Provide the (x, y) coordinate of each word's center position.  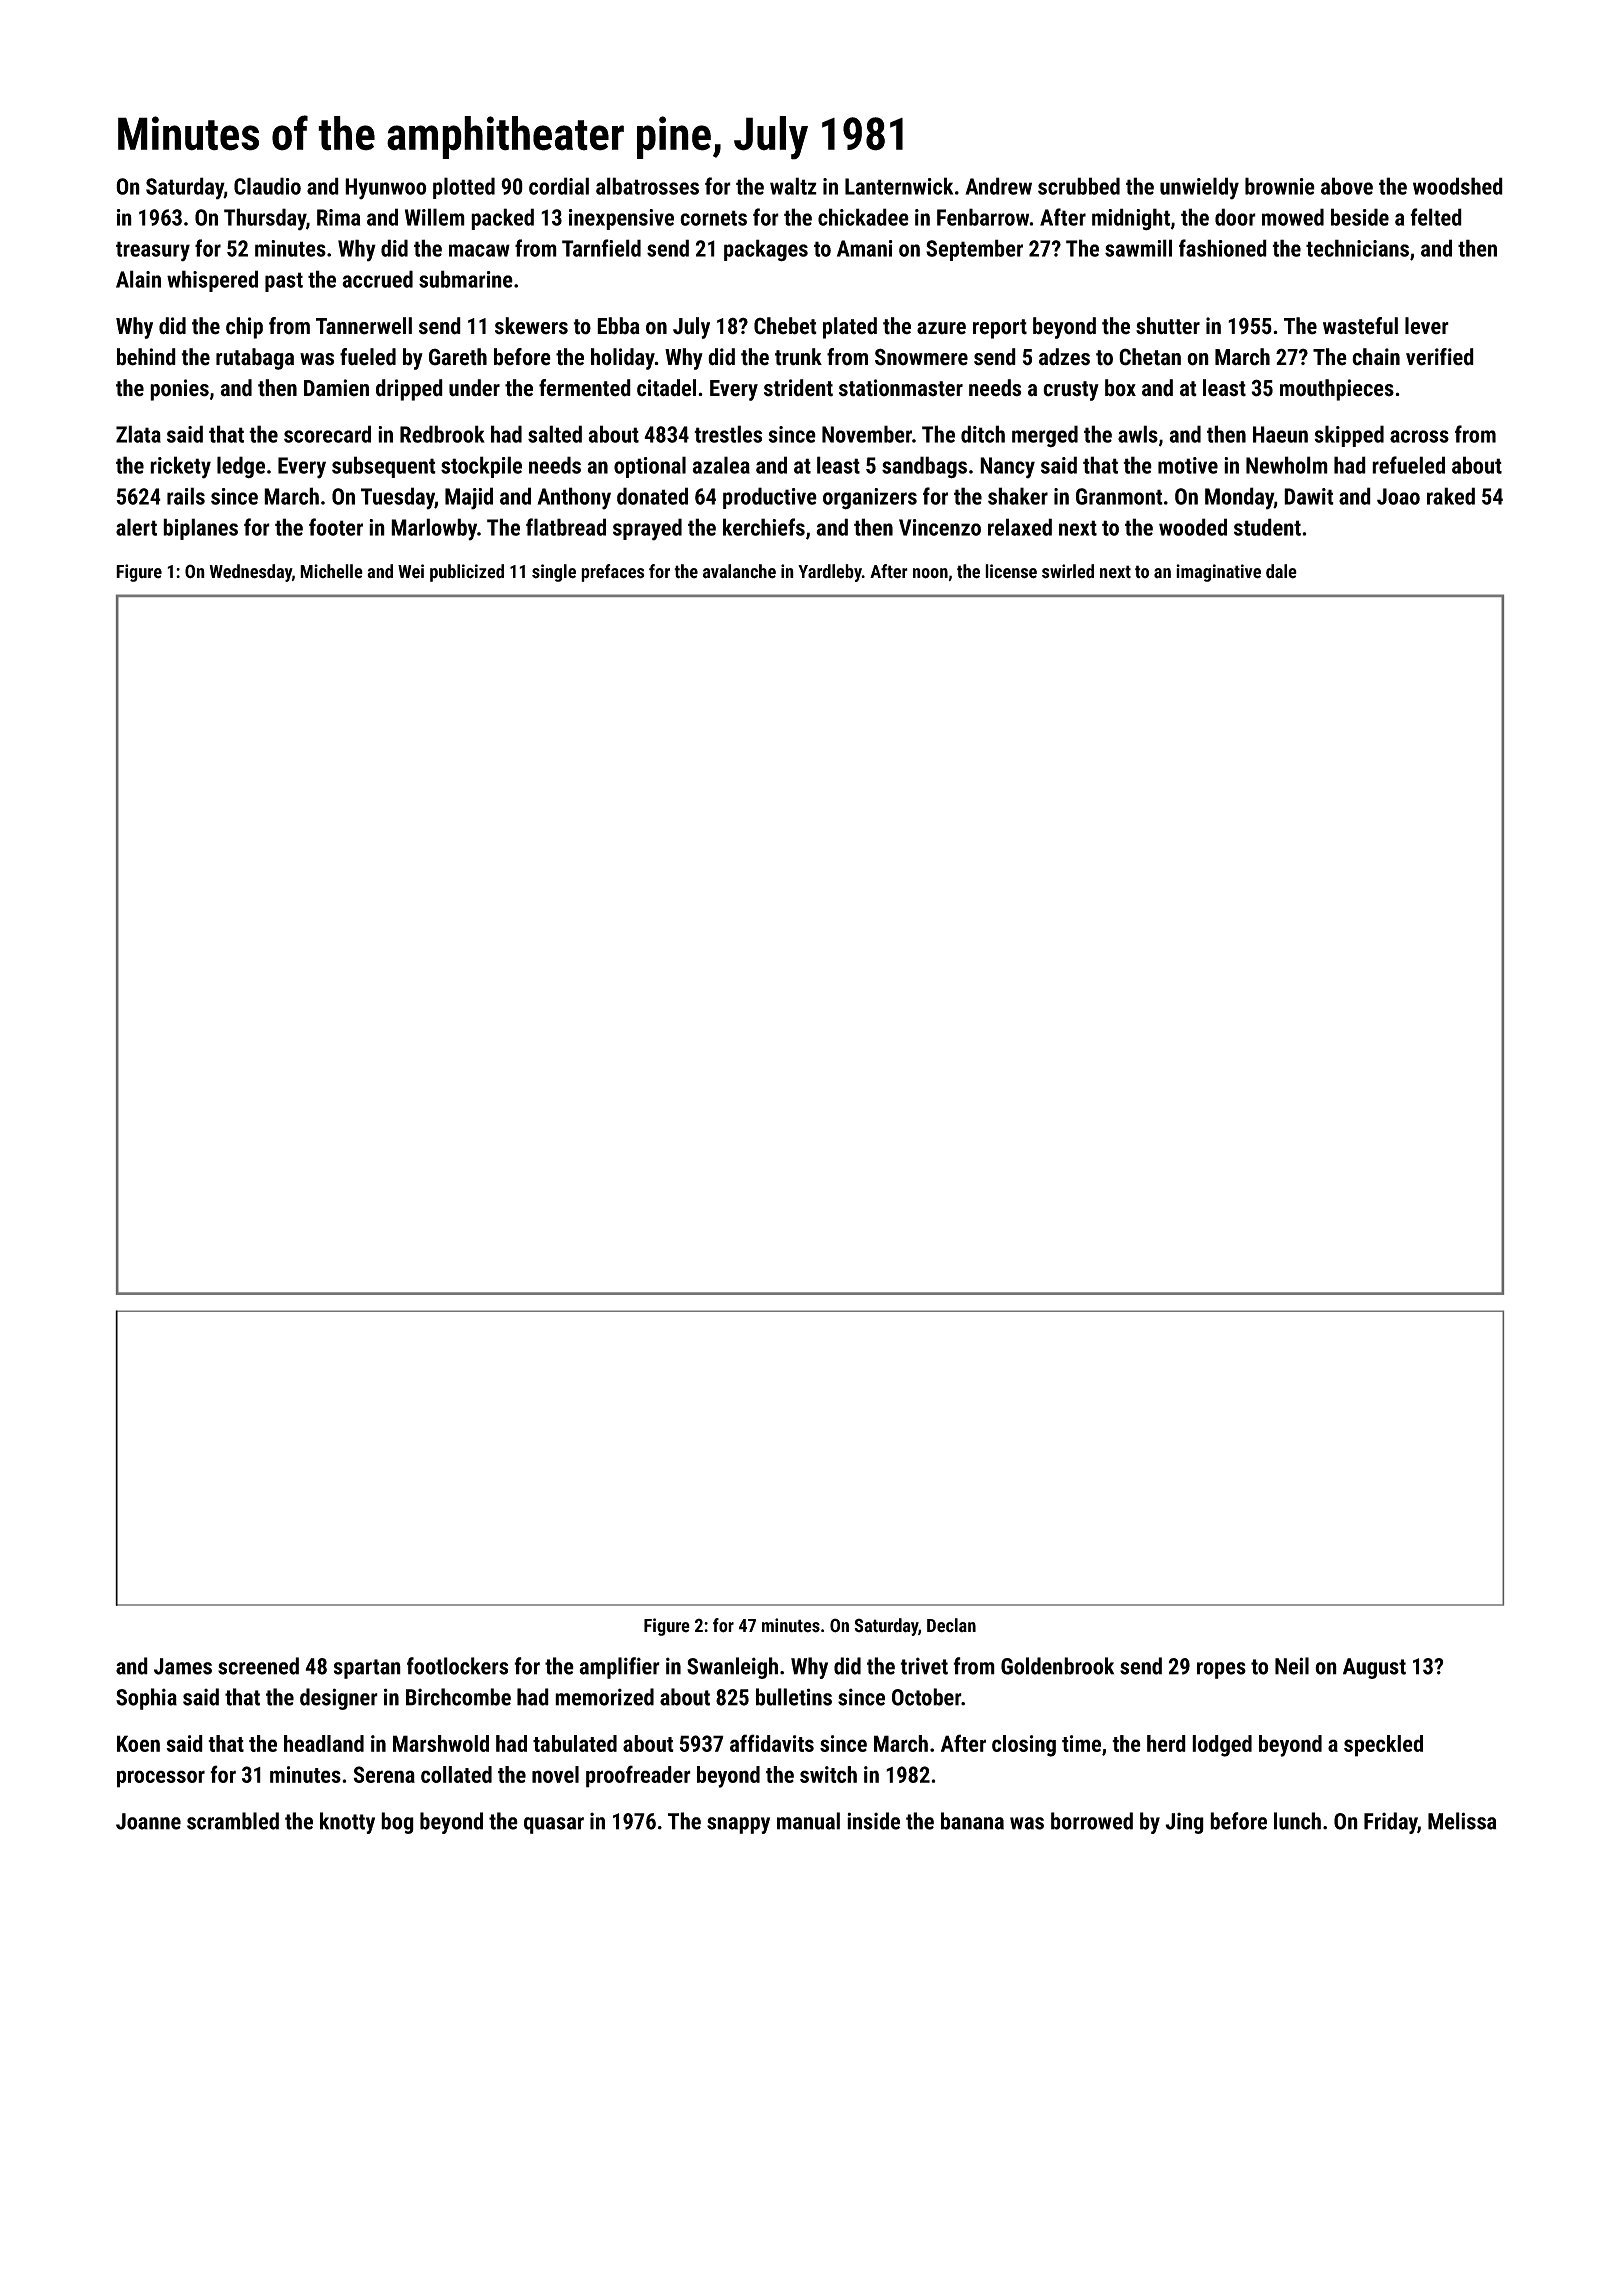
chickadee (863, 217)
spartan (367, 1669)
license (1011, 571)
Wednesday (250, 573)
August (1374, 1668)
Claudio (267, 186)
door (1235, 217)
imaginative (1218, 573)
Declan (951, 1625)
